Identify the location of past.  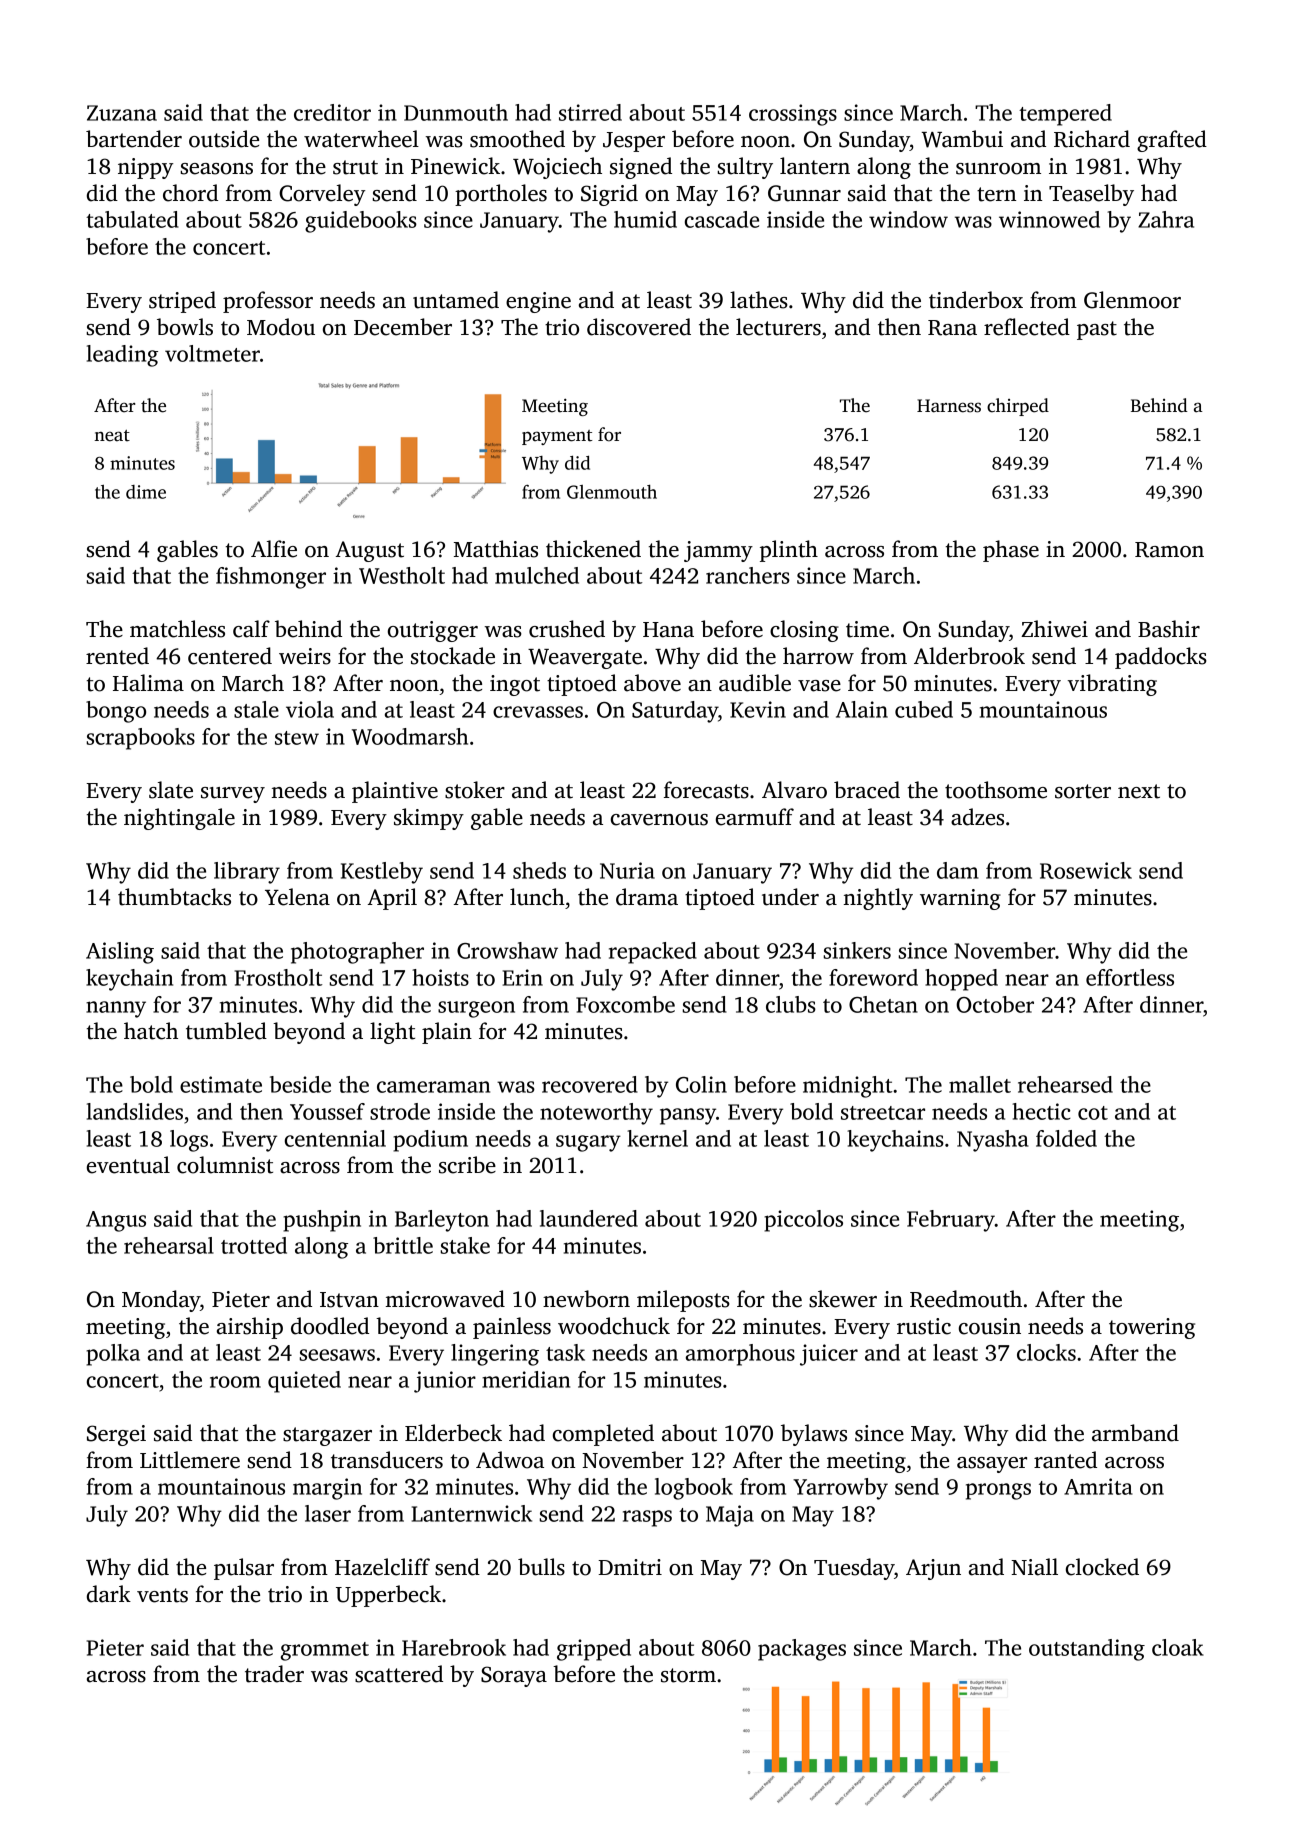
(1097, 330).
